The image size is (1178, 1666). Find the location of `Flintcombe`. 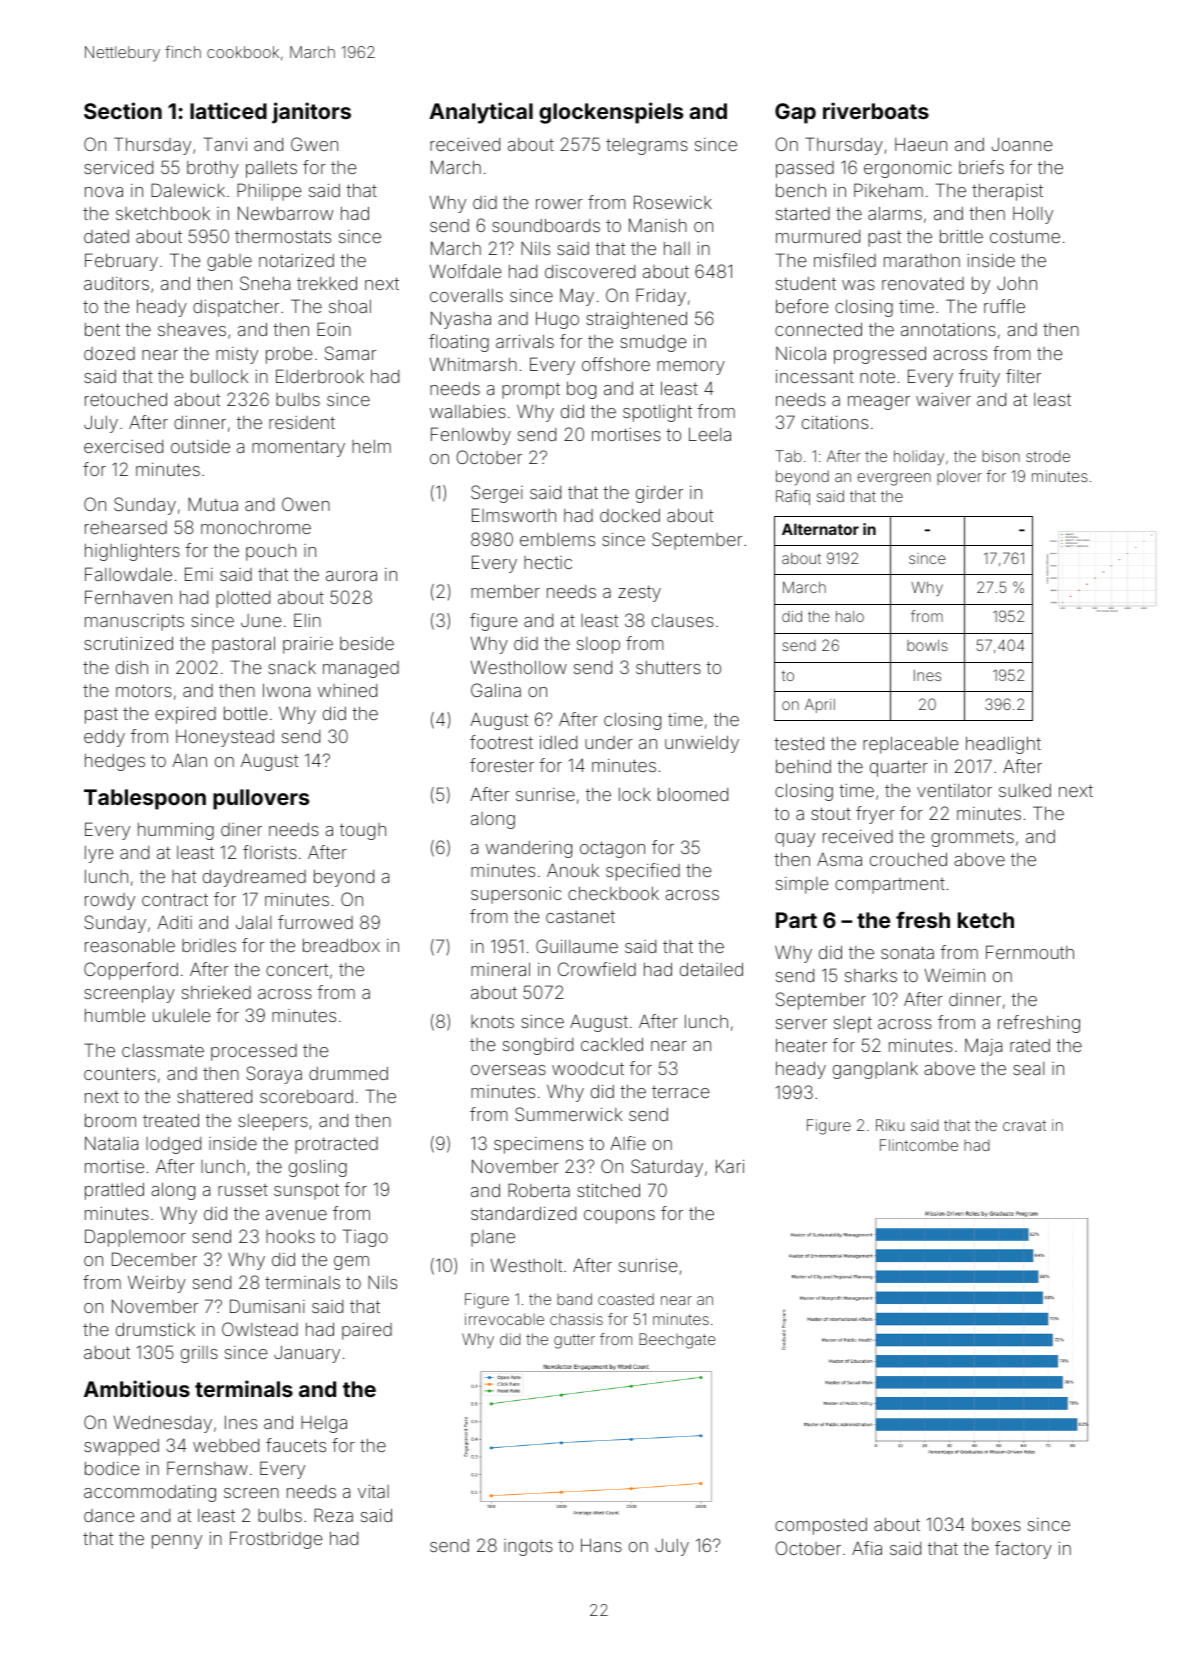

Flintcombe is located at coordinates (919, 1145).
